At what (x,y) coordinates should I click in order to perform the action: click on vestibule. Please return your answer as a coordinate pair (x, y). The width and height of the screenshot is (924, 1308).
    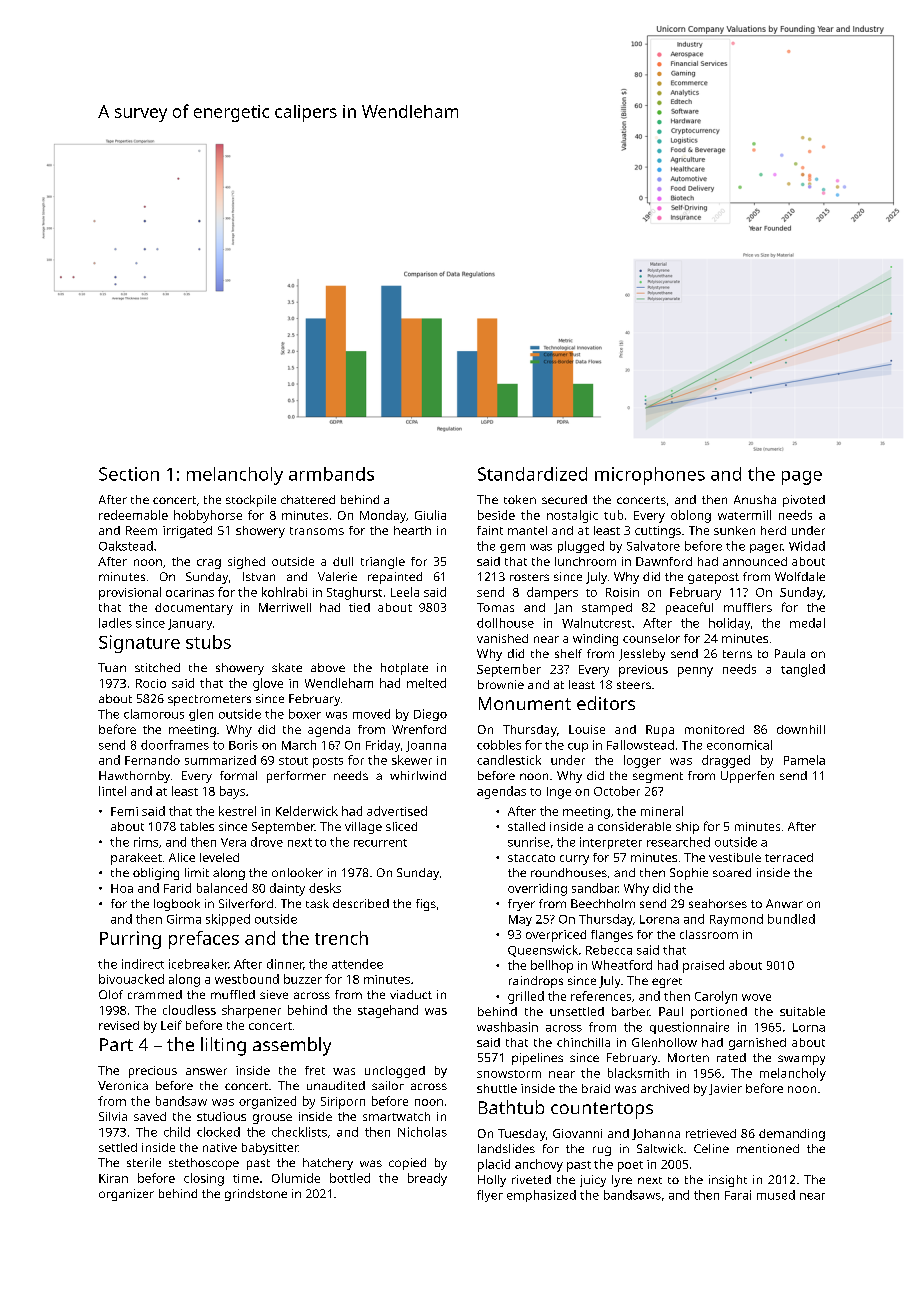
    Looking at the image, I should click on (735, 857).
